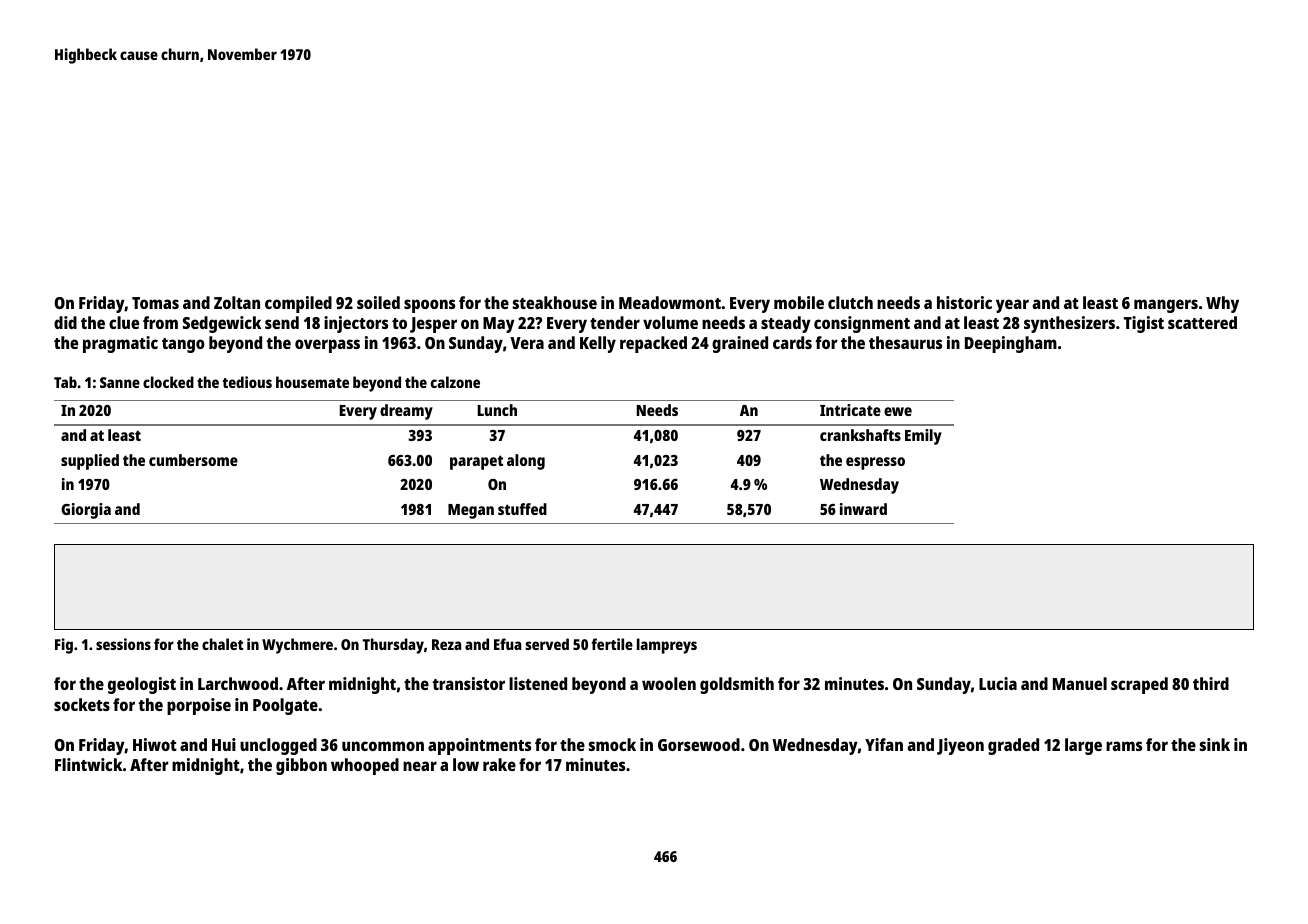 This image has width=1308, height=924. I want to click on repacked, so click(653, 344).
